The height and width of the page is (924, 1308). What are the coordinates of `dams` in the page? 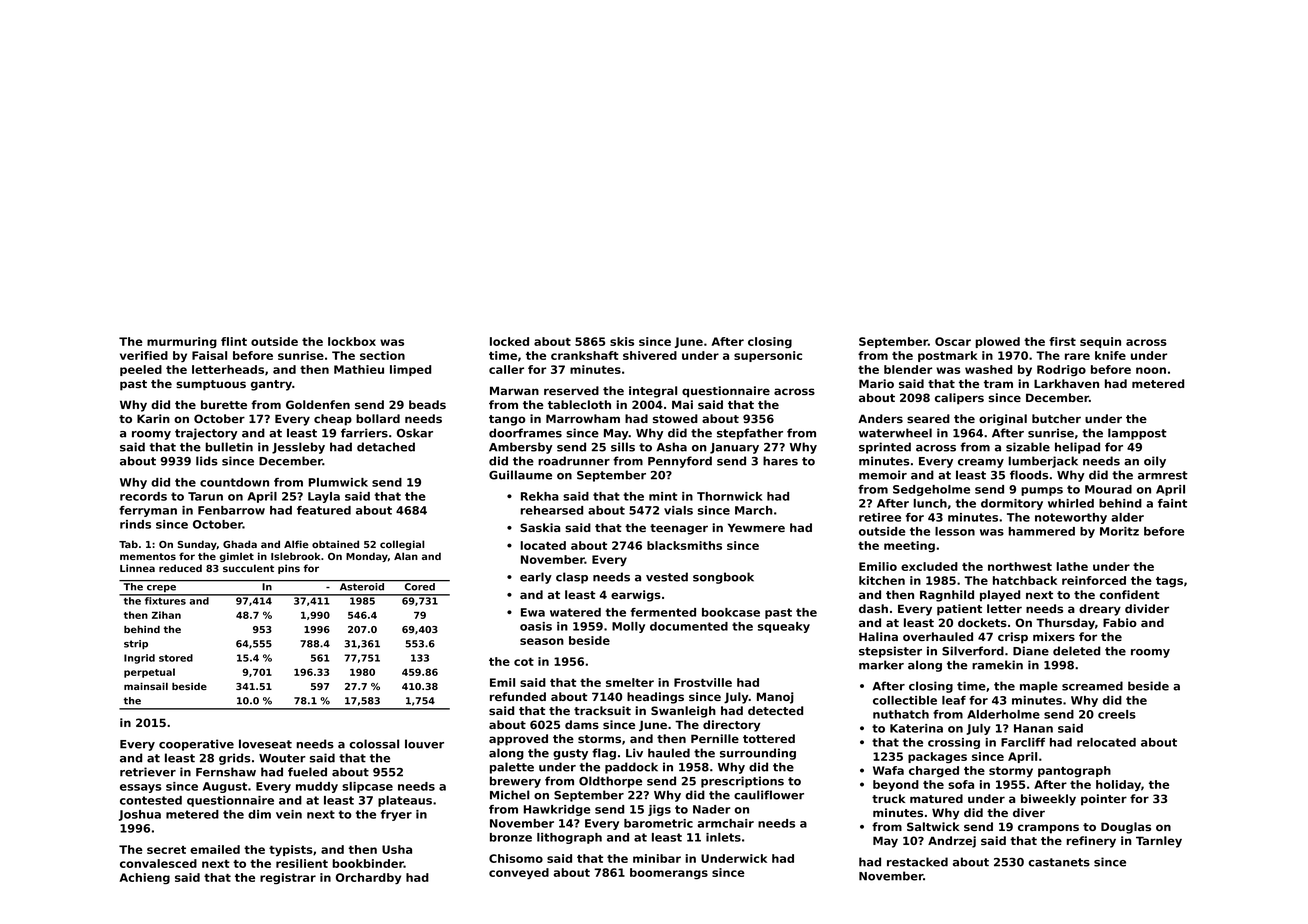 It's located at (582, 724).
